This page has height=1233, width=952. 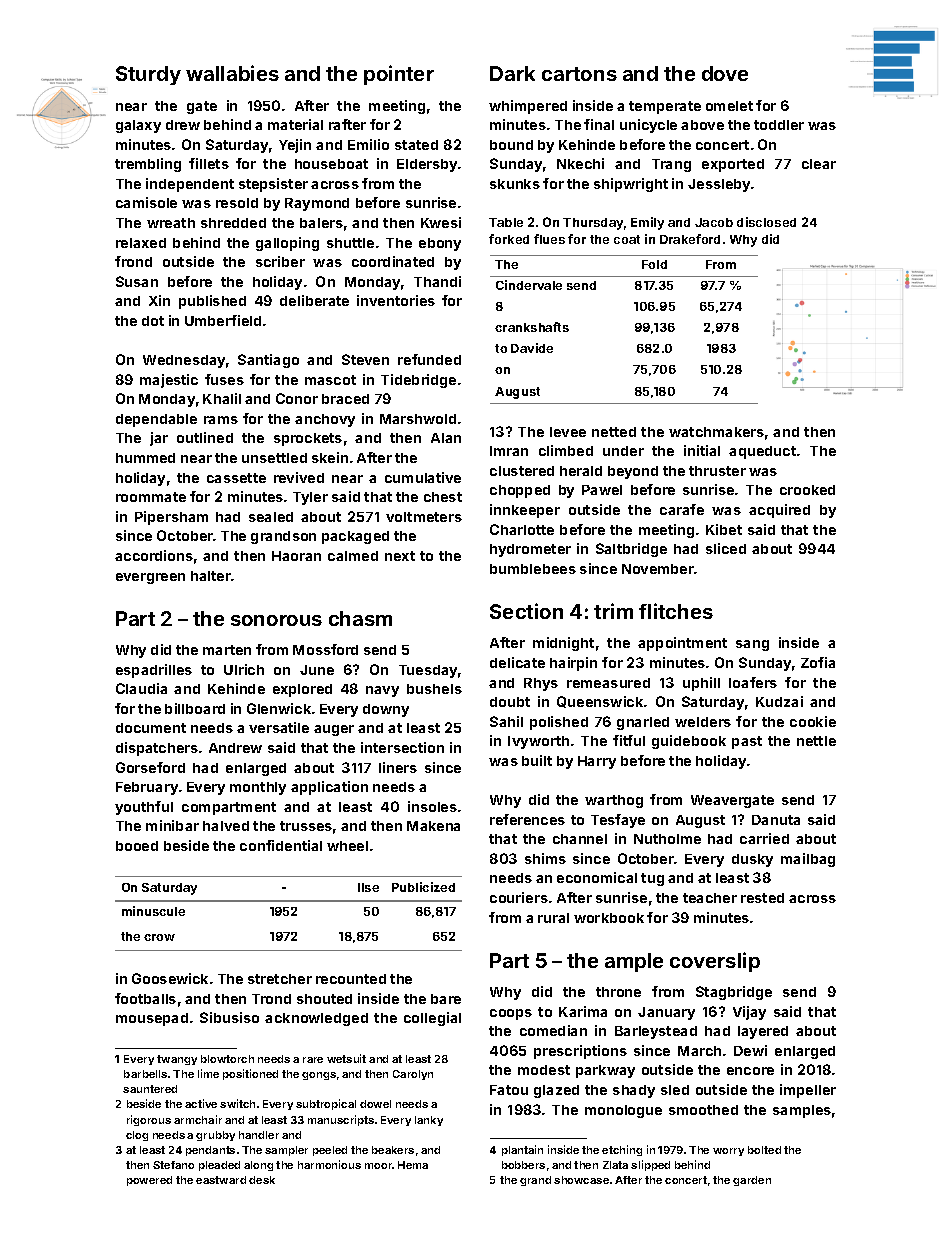 I want to click on desk, so click(x=262, y=1180).
